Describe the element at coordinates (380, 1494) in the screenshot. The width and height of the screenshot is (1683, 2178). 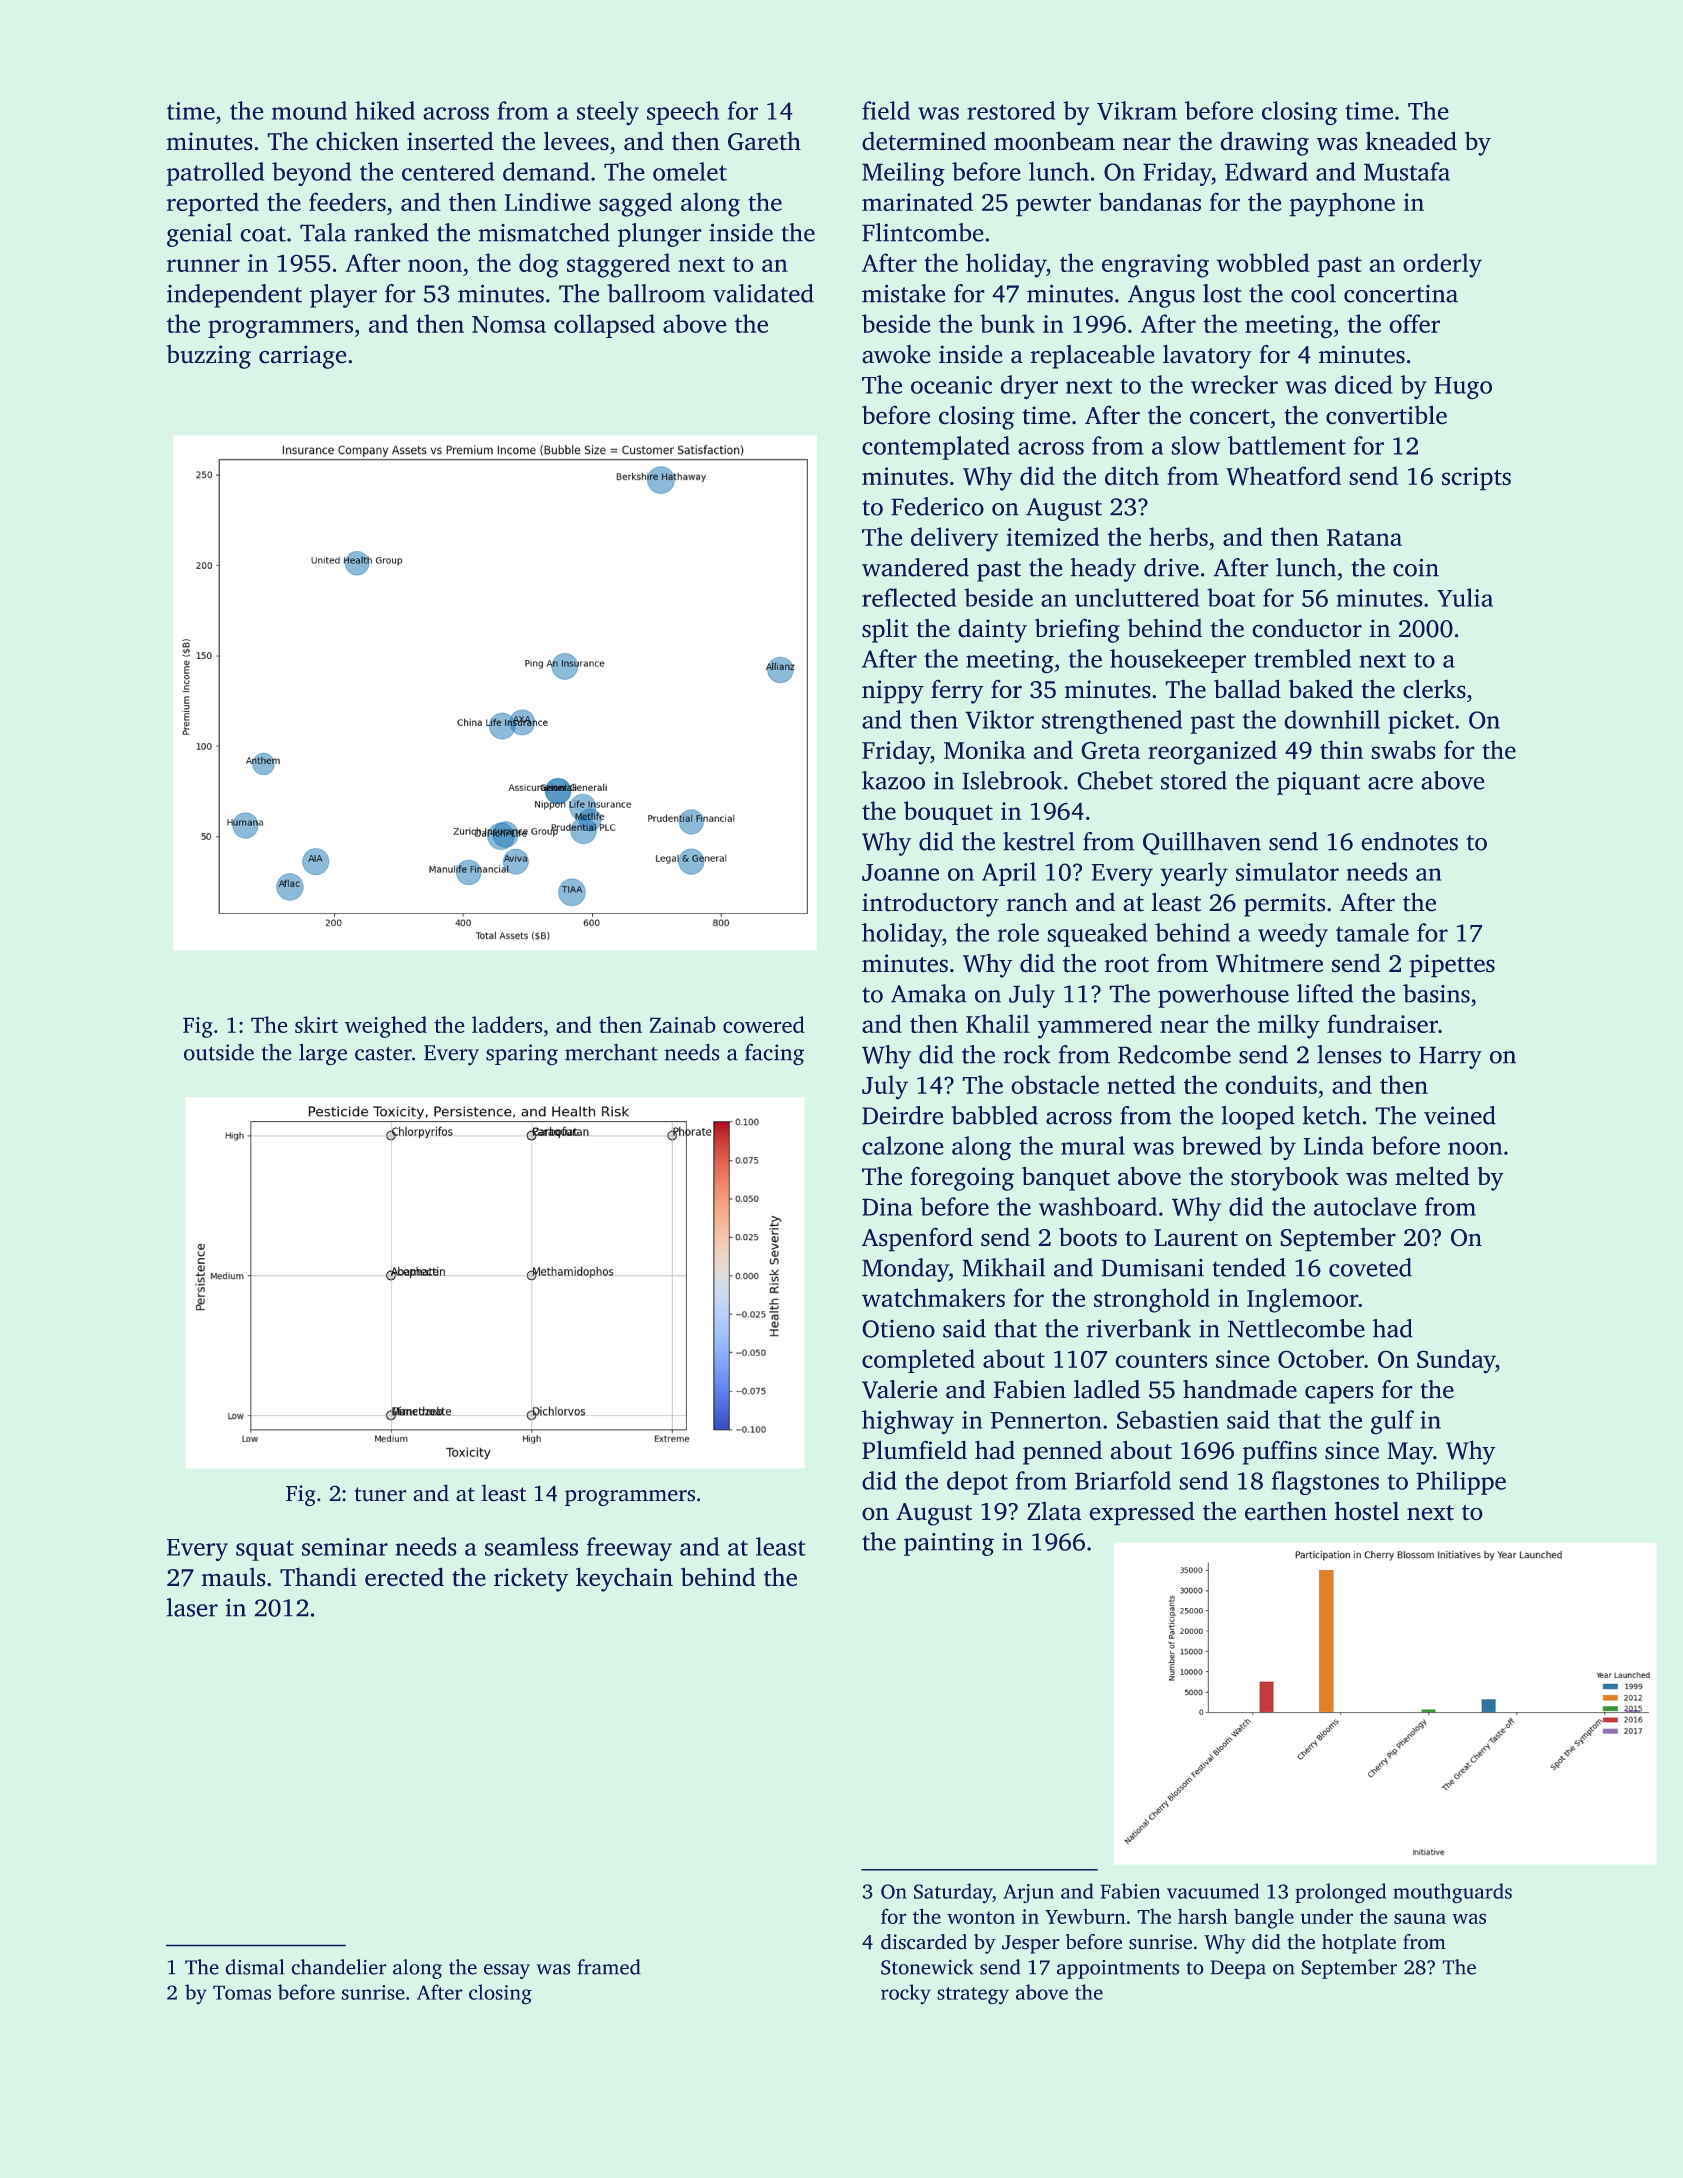
I see `tuner` at that location.
